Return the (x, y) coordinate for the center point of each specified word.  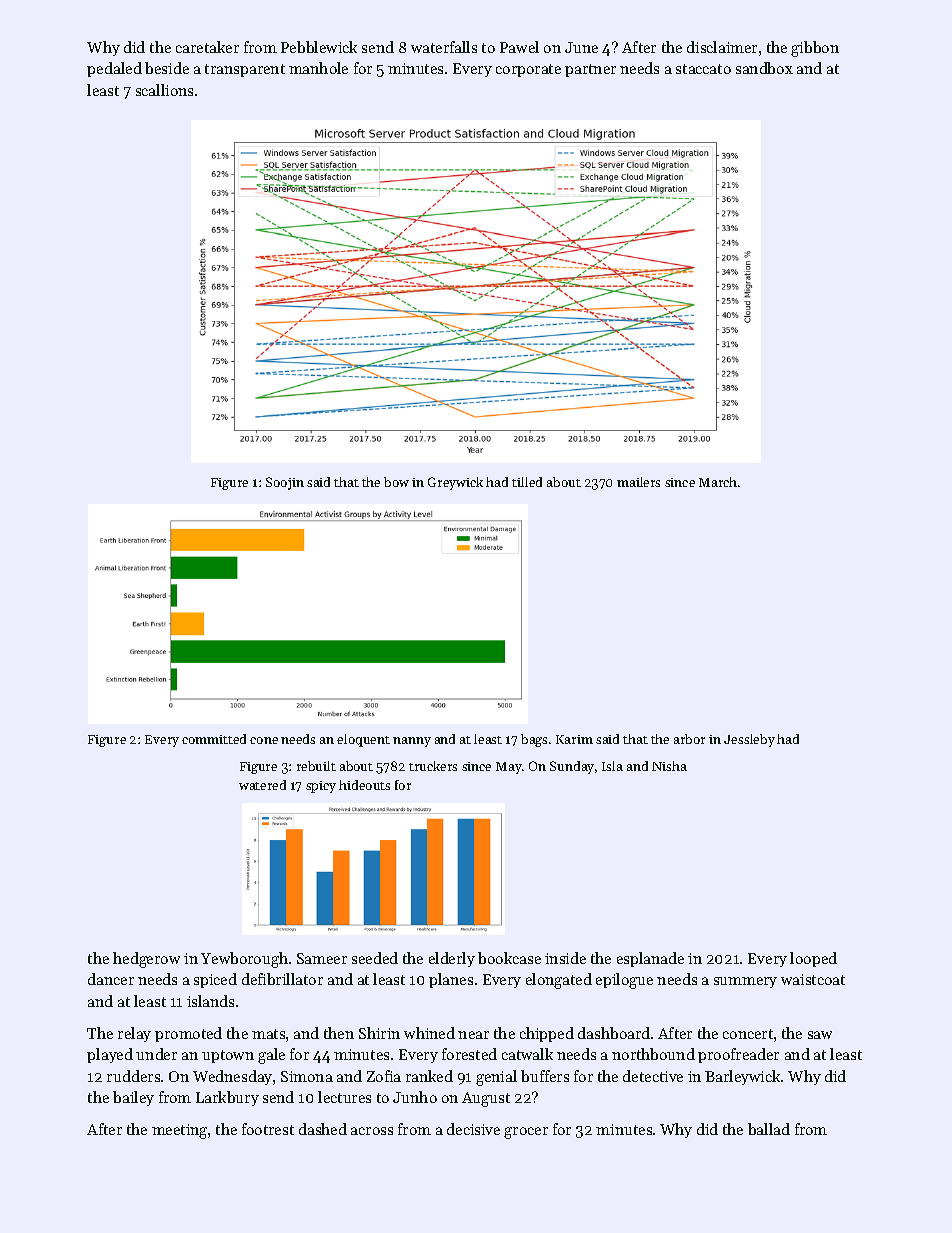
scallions (164, 90)
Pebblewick (319, 47)
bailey (133, 1098)
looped (813, 959)
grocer (526, 1133)
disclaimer (722, 47)
